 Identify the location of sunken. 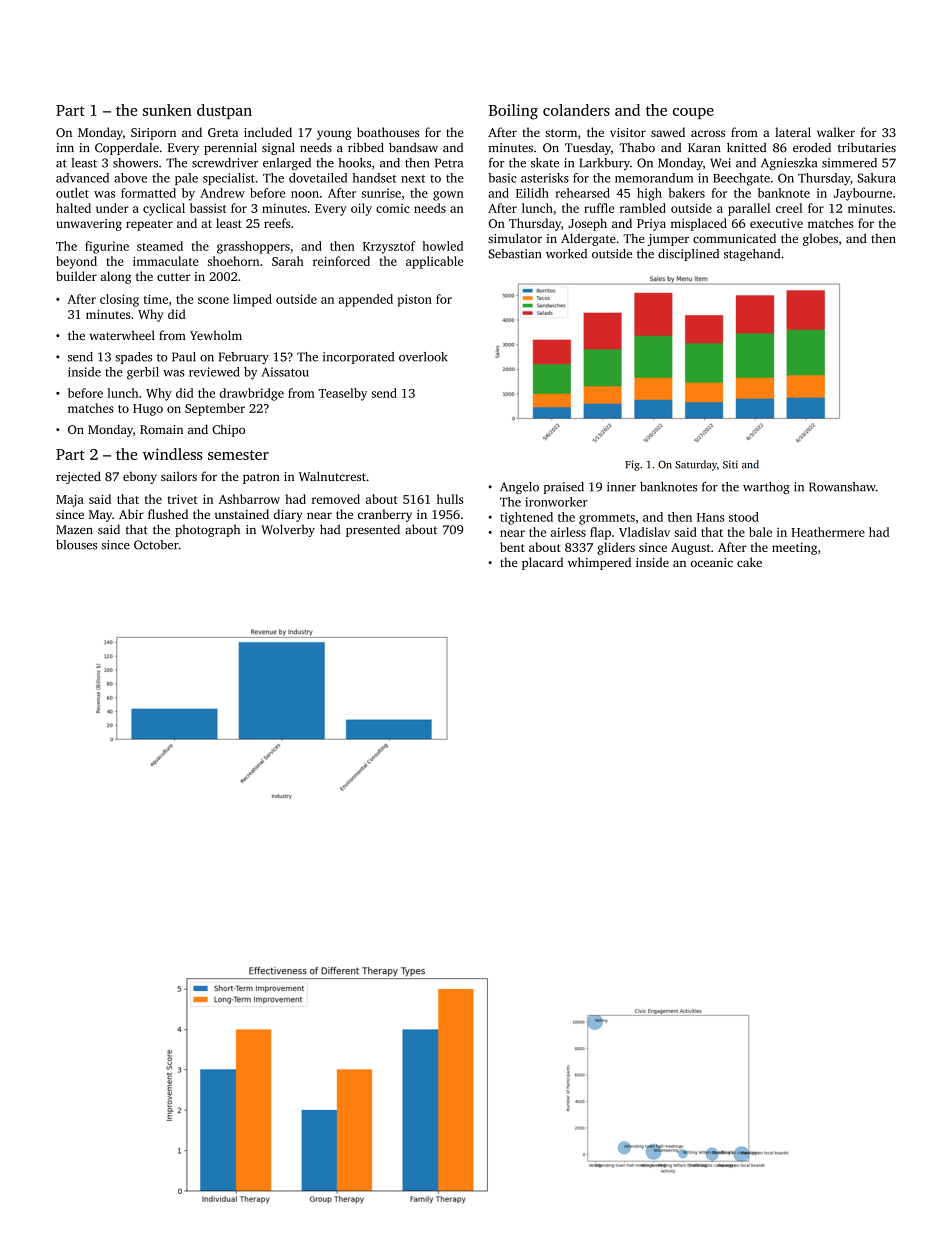
(167, 110).
